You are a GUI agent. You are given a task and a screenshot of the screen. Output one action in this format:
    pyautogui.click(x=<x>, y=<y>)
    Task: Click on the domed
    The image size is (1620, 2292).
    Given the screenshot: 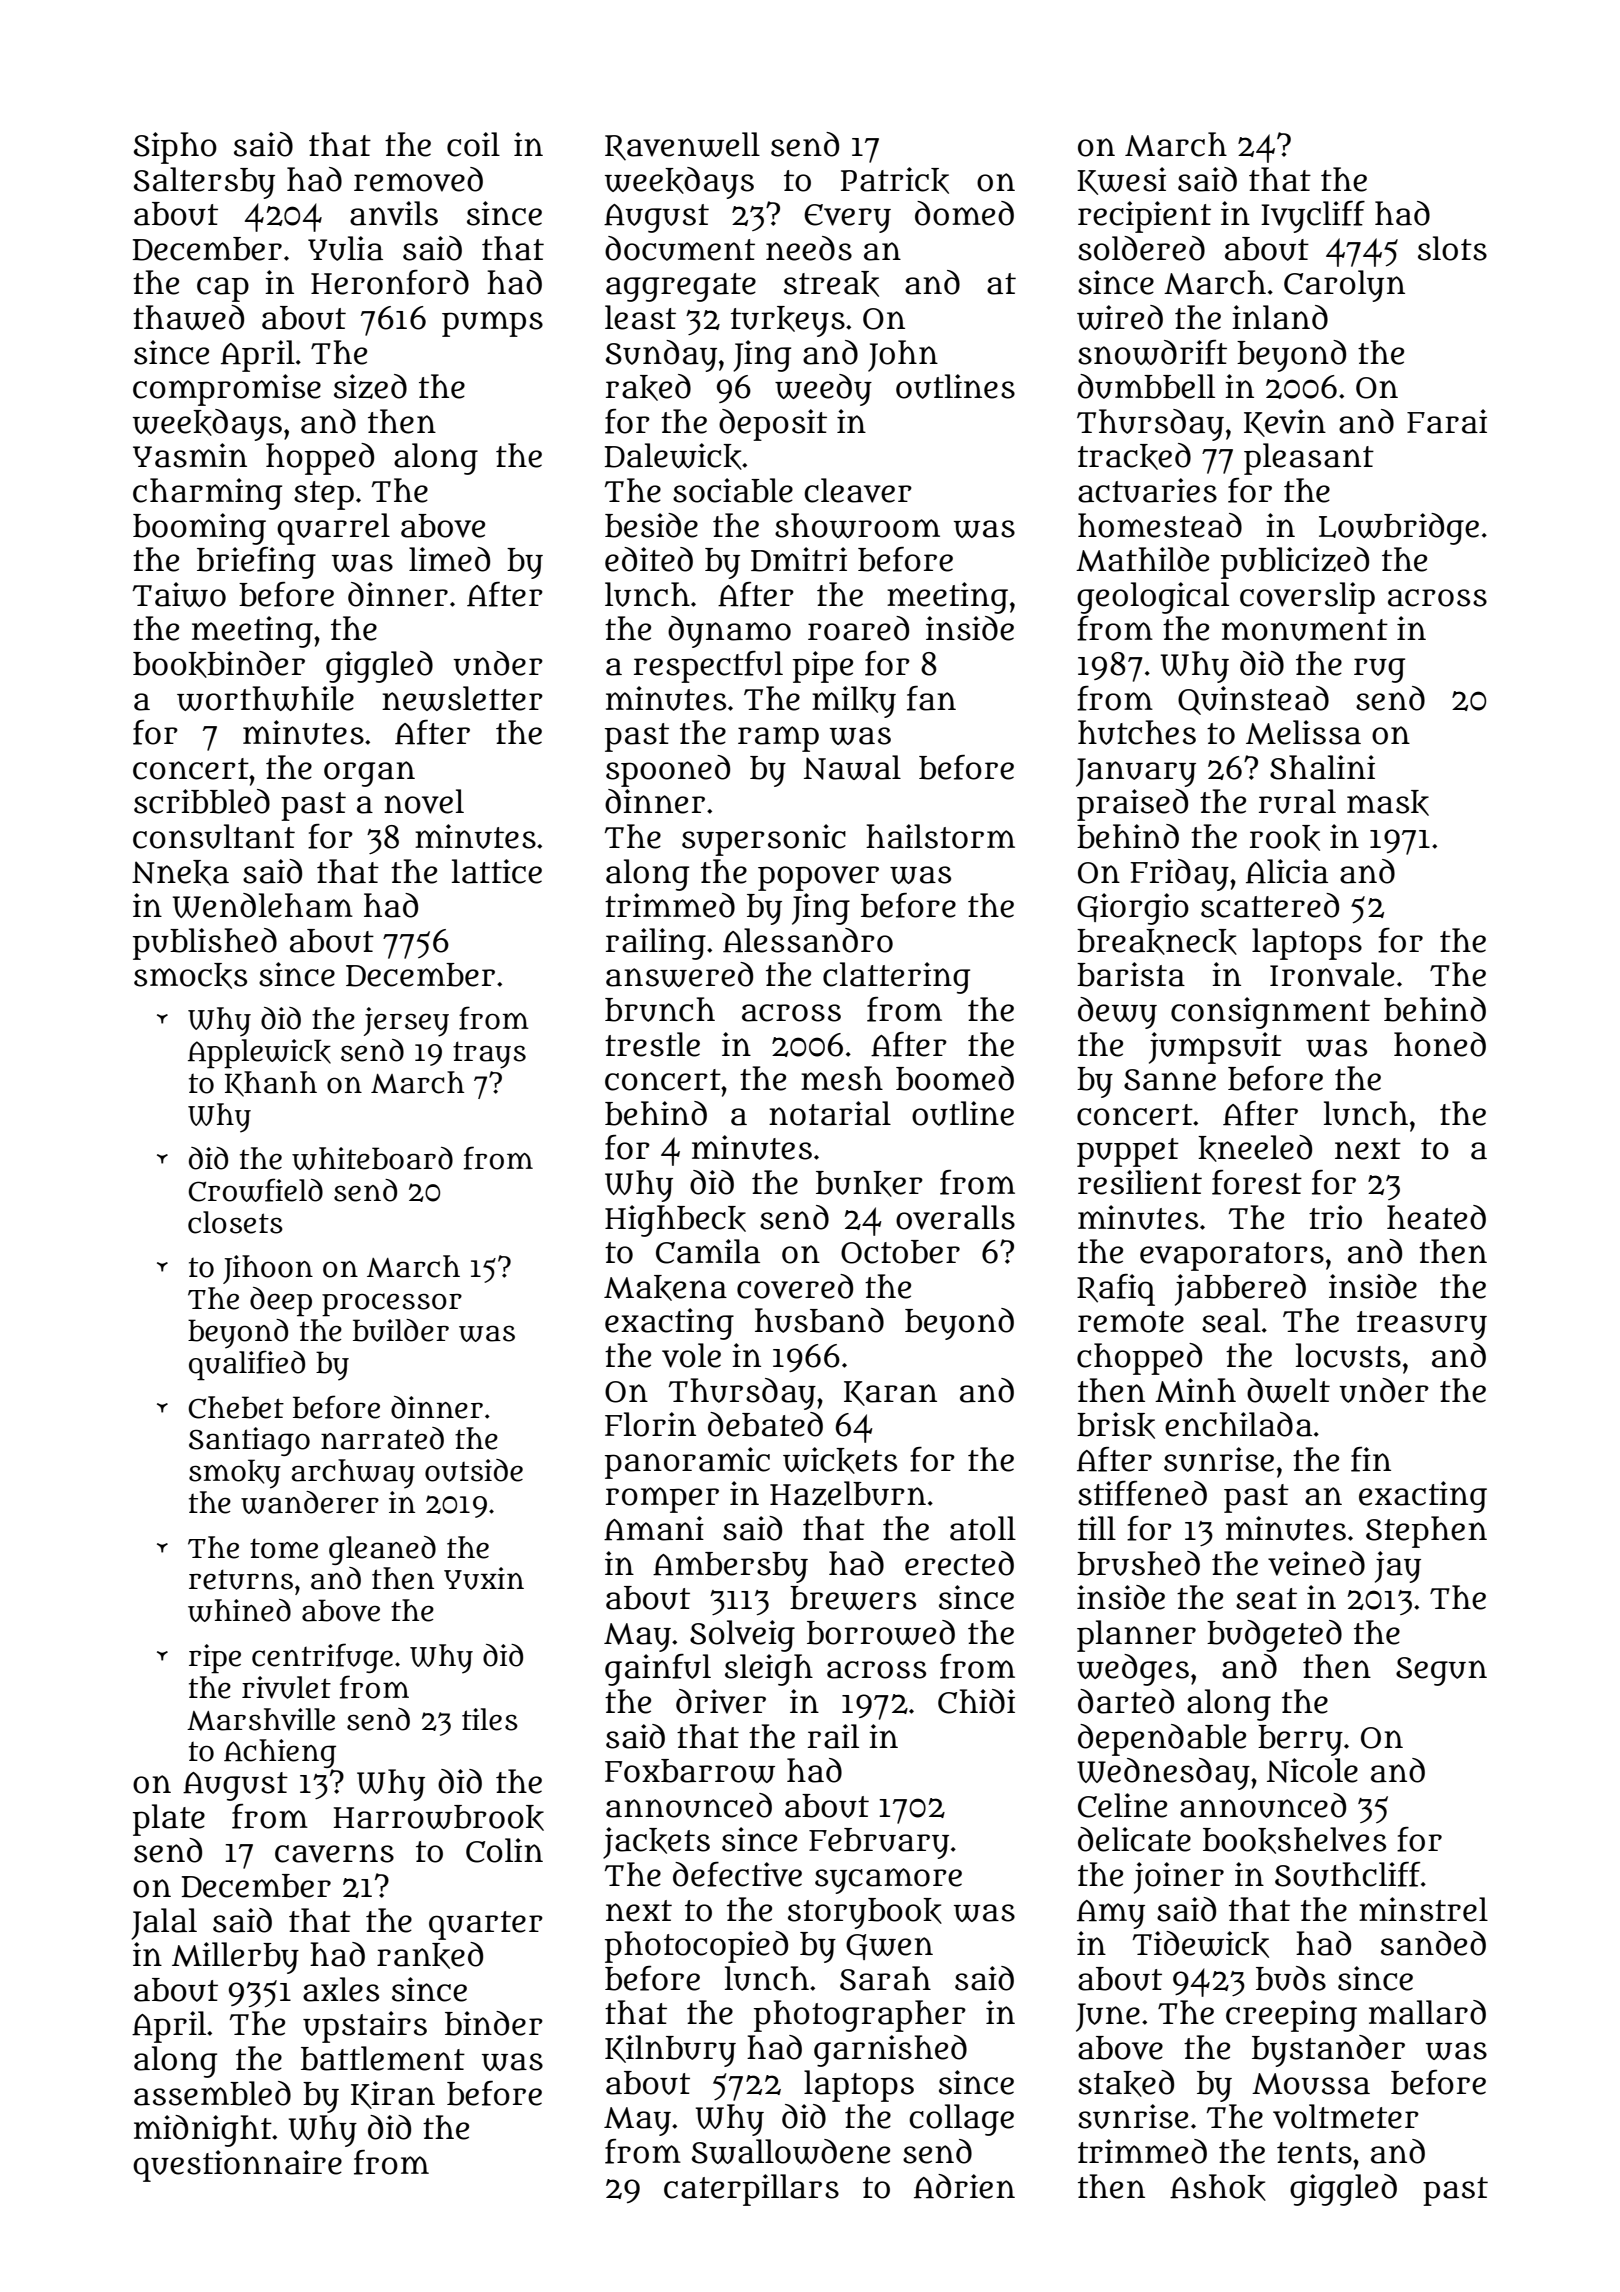 What is the action you would take?
    pyautogui.click(x=964, y=213)
